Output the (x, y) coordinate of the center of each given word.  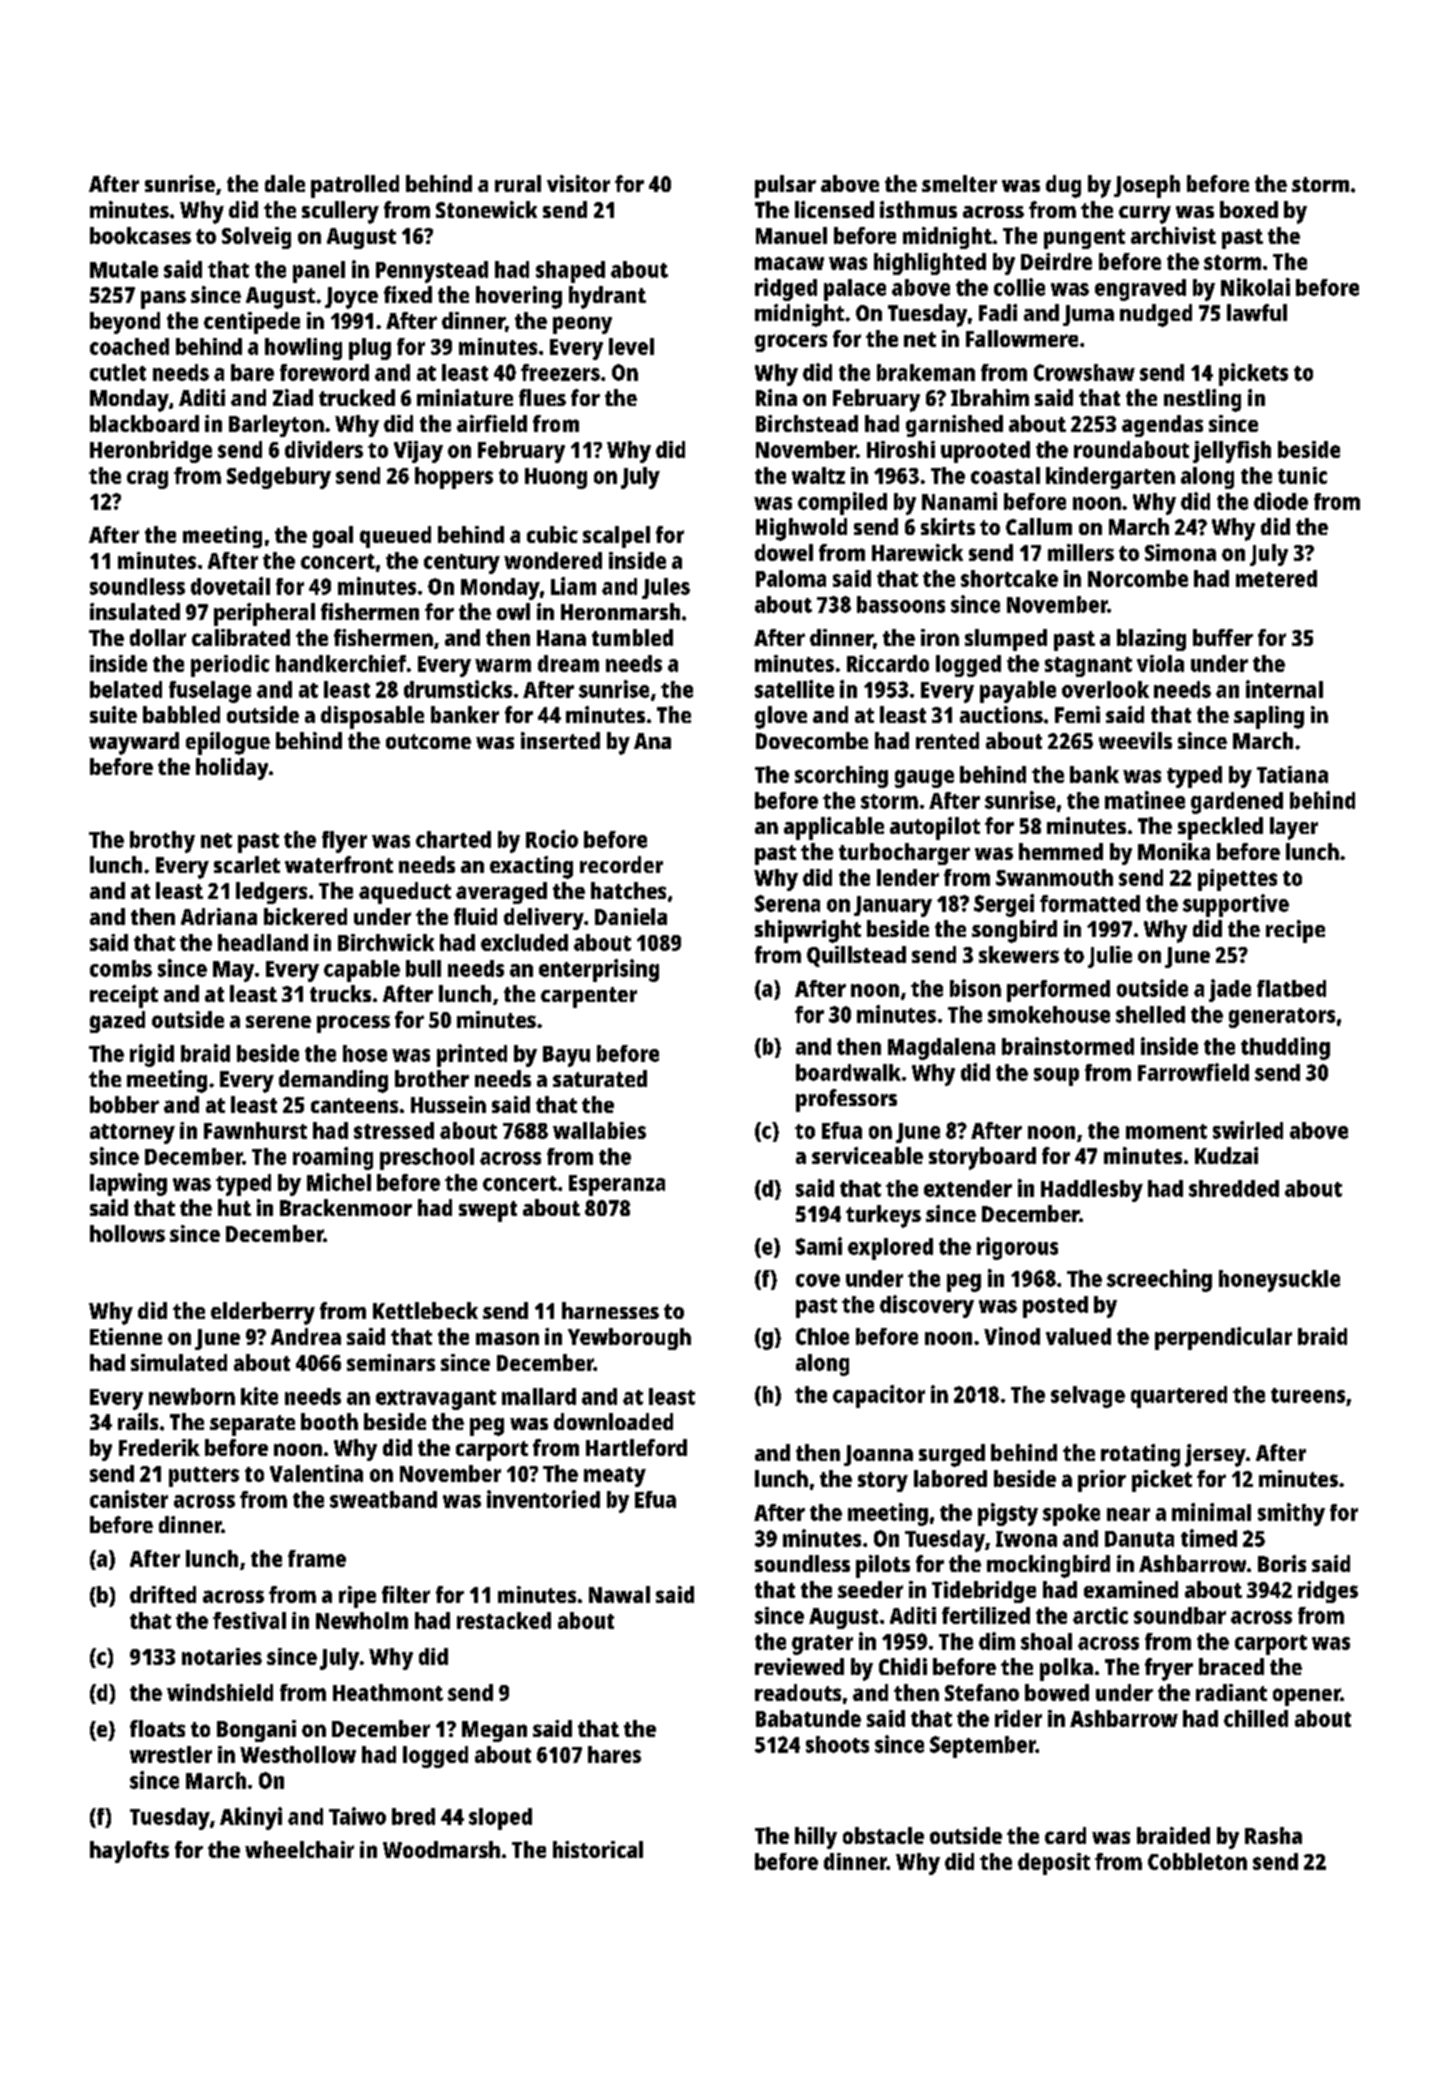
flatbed (1291, 988)
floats (157, 1728)
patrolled (355, 186)
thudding (1285, 1048)
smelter (959, 183)
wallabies (599, 1130)
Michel (339, 1182)
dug (1063, 186)
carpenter (589, 997)
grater (822, 1645)
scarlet (247, 864)
